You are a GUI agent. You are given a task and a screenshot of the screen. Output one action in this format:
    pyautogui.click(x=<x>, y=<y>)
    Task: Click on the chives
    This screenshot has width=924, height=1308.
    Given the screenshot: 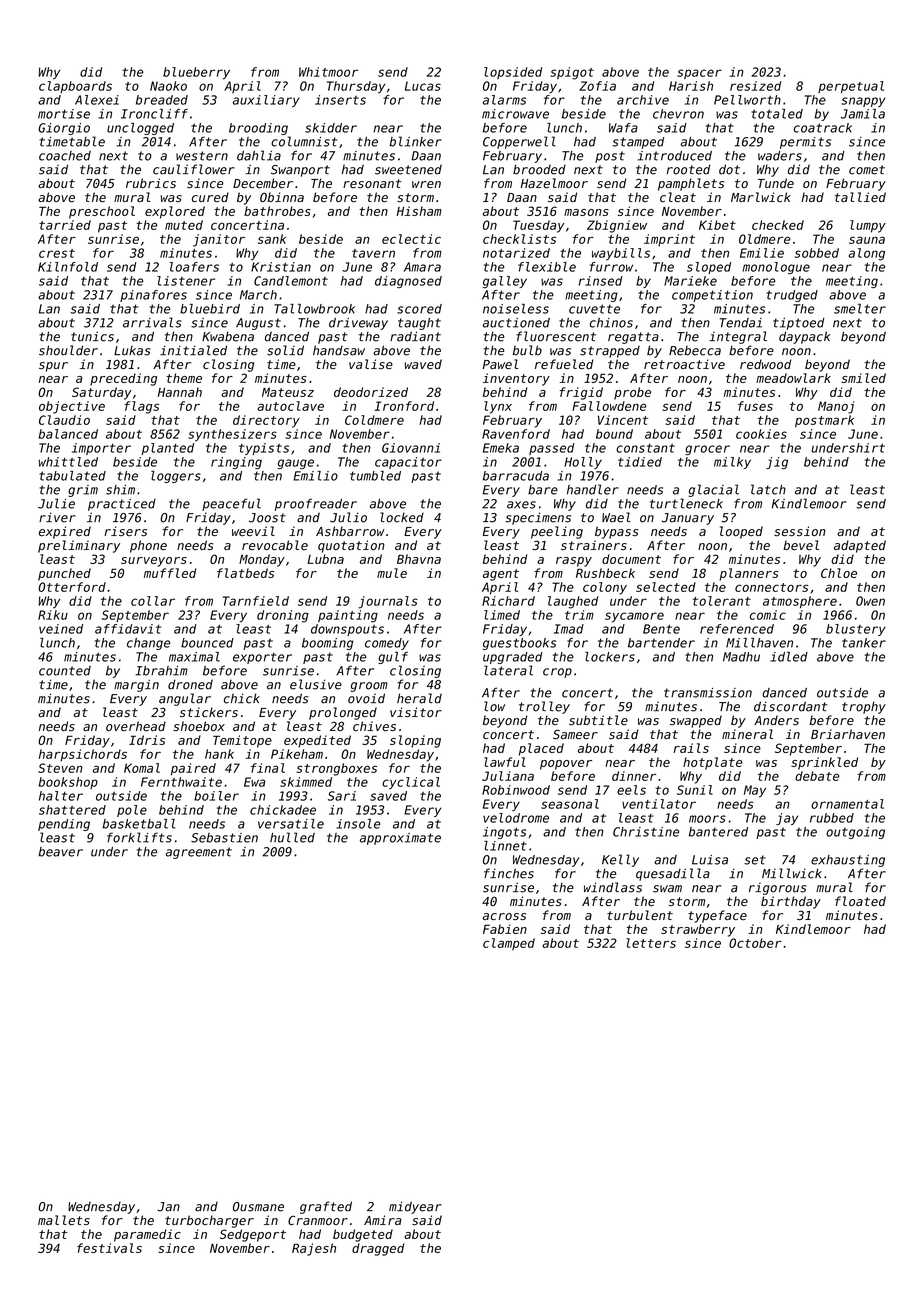 What is the action you would take?
    pyautogui.click(x=374, y=726)
